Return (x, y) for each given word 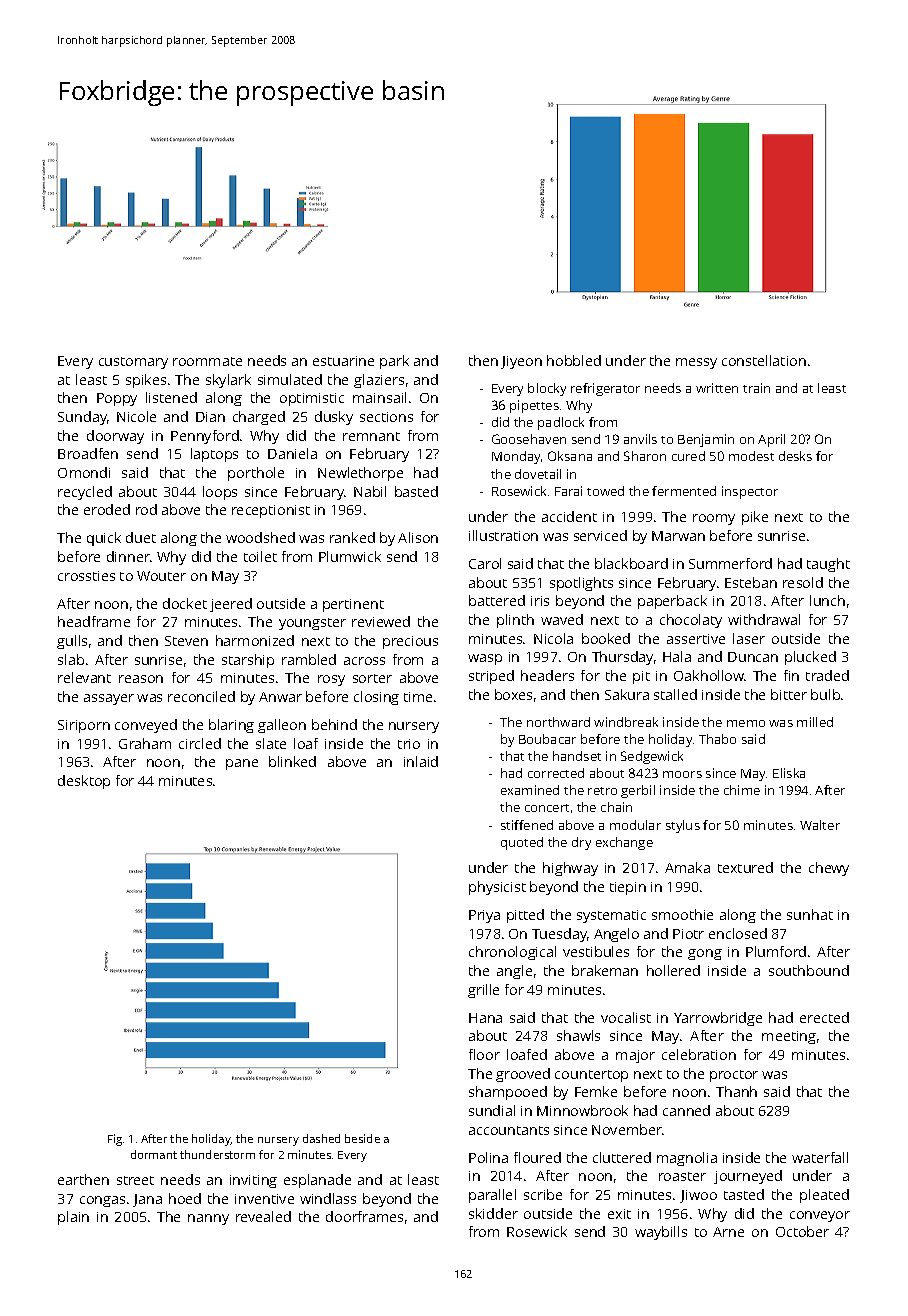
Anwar (280, 697)
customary (133, 363)
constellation (764, 360)
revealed (263, 1216)
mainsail (379, 397)
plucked (810, 658)
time (418, 697)
